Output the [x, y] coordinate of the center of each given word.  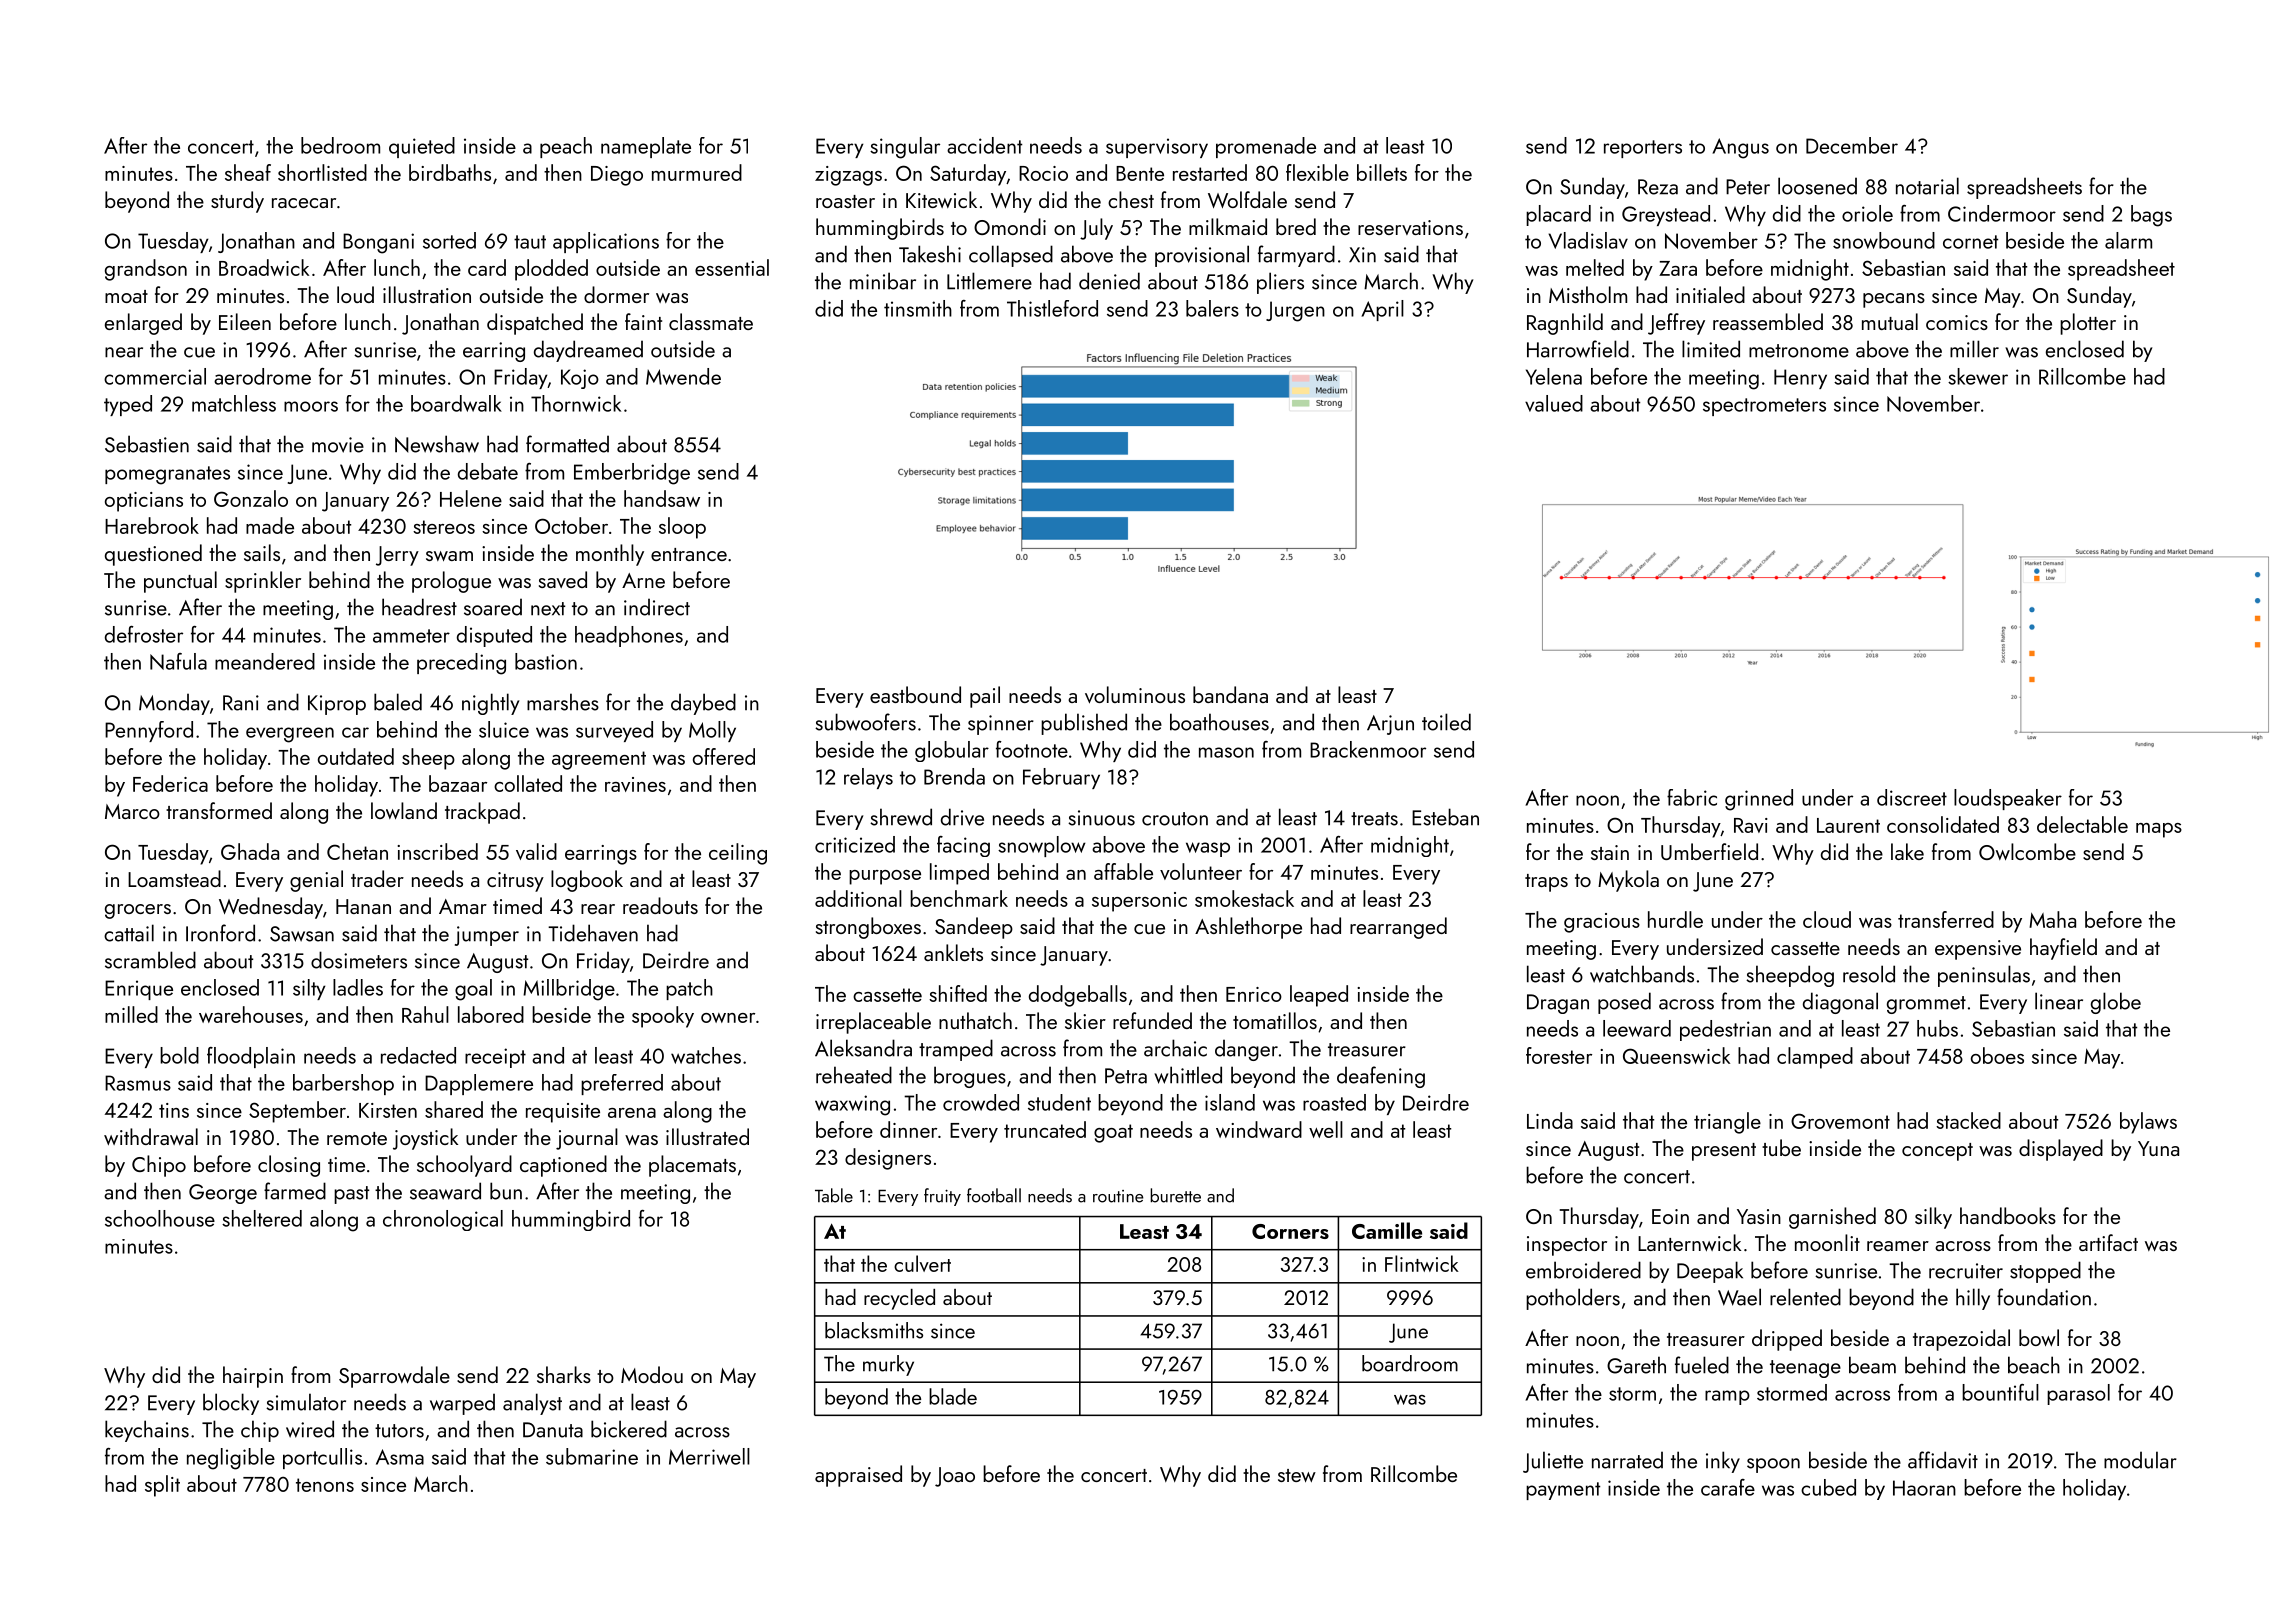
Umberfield [1709, 851]
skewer [1978, 376]
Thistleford [1052, 308]
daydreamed [588, 351]
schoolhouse [160, 1218]
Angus [1740, 148]
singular [905, 148]
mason [1226, 752]
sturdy [237, 202]
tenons [325, 1485]
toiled [1446, 722]
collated [528, 783]
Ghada [250, 851]
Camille [1387, 1230]
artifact [2108, 1242]
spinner [1001, 725]
